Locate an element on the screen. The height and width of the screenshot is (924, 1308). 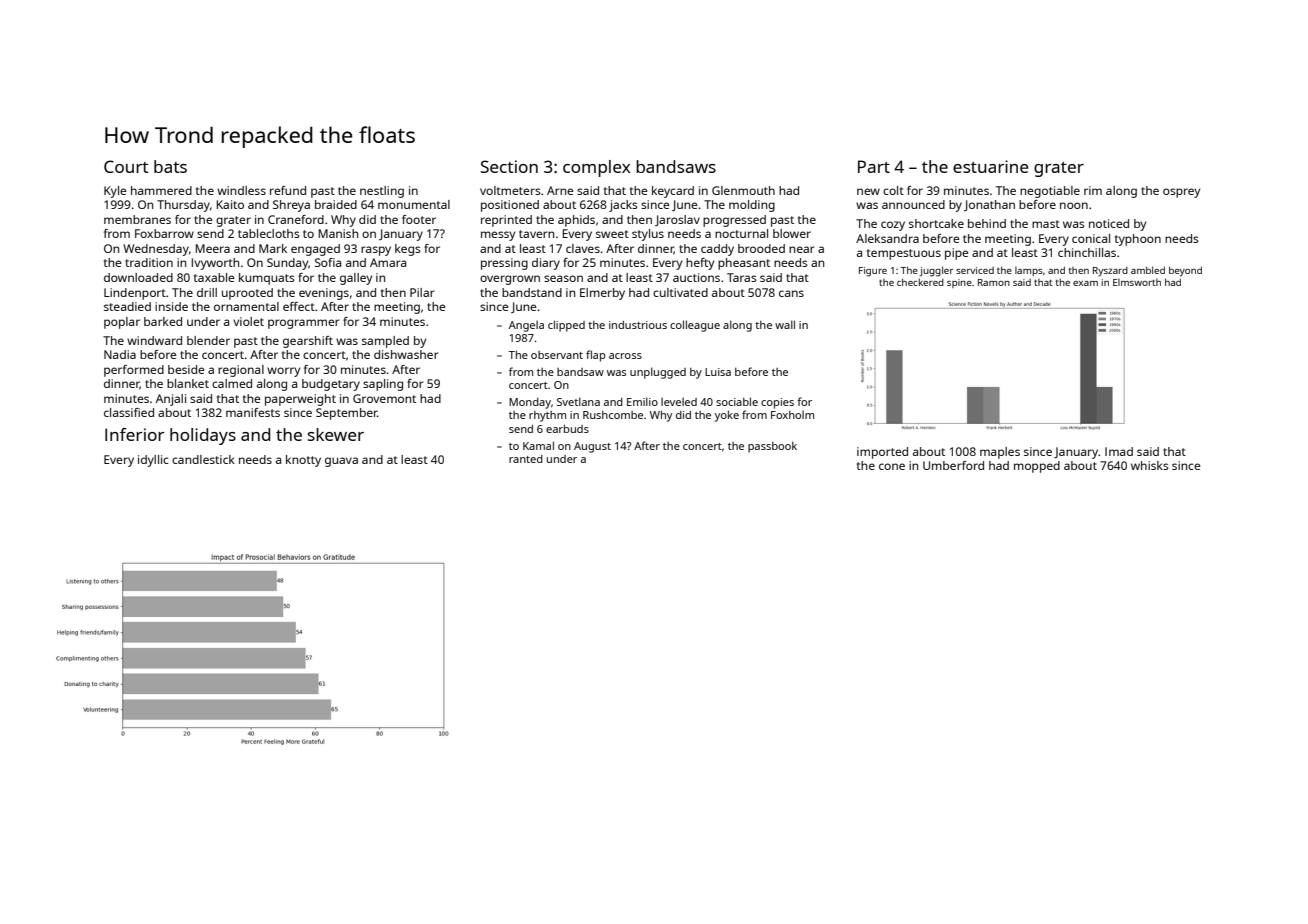
bats is located at coordinates (170, 166).
